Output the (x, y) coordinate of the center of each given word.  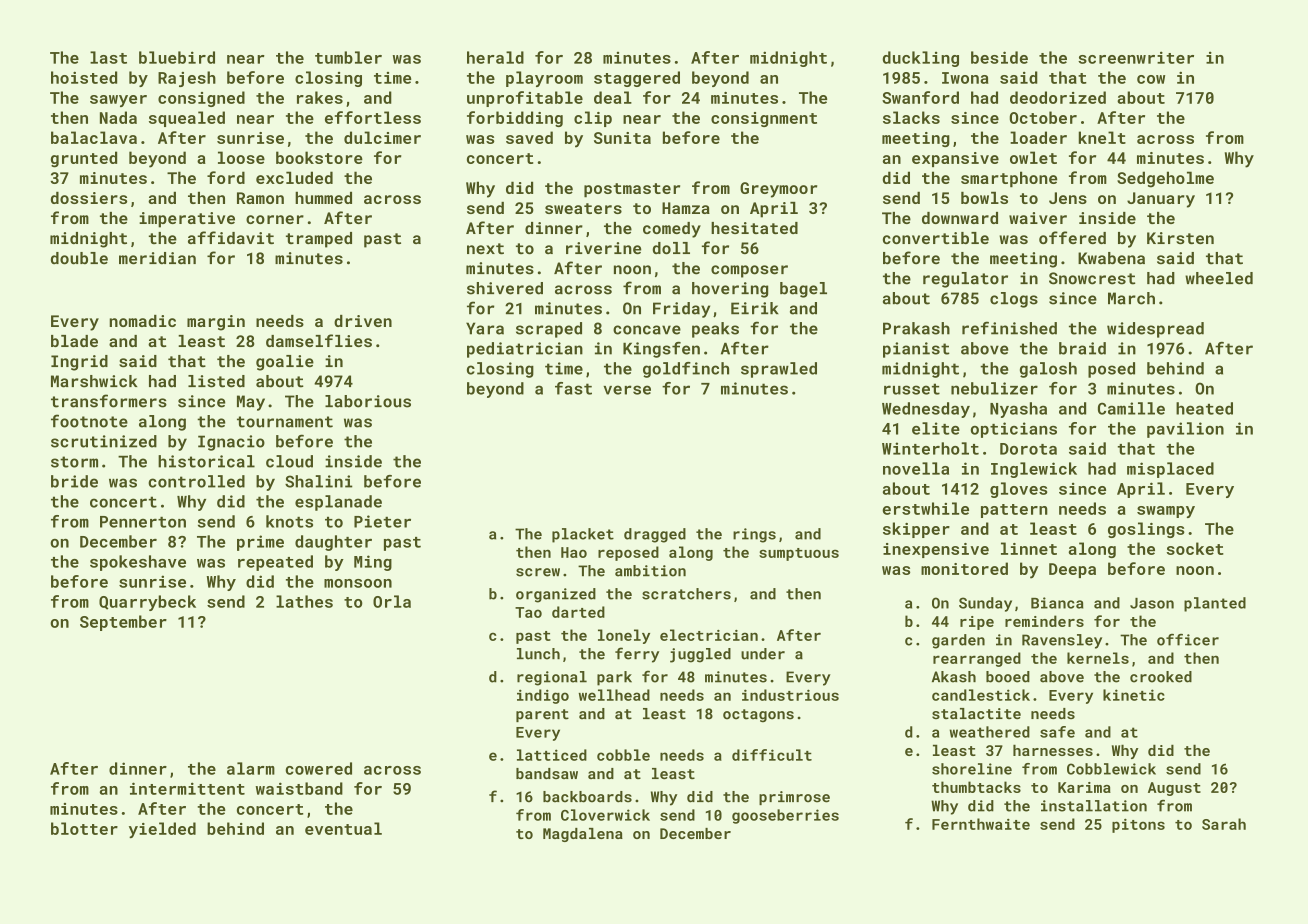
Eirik (755, 308)
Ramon (260, 198)
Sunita (622, 138)
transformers (109, 401)
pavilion (1185, 430)
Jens (1068, 198)
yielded (162, 830)
